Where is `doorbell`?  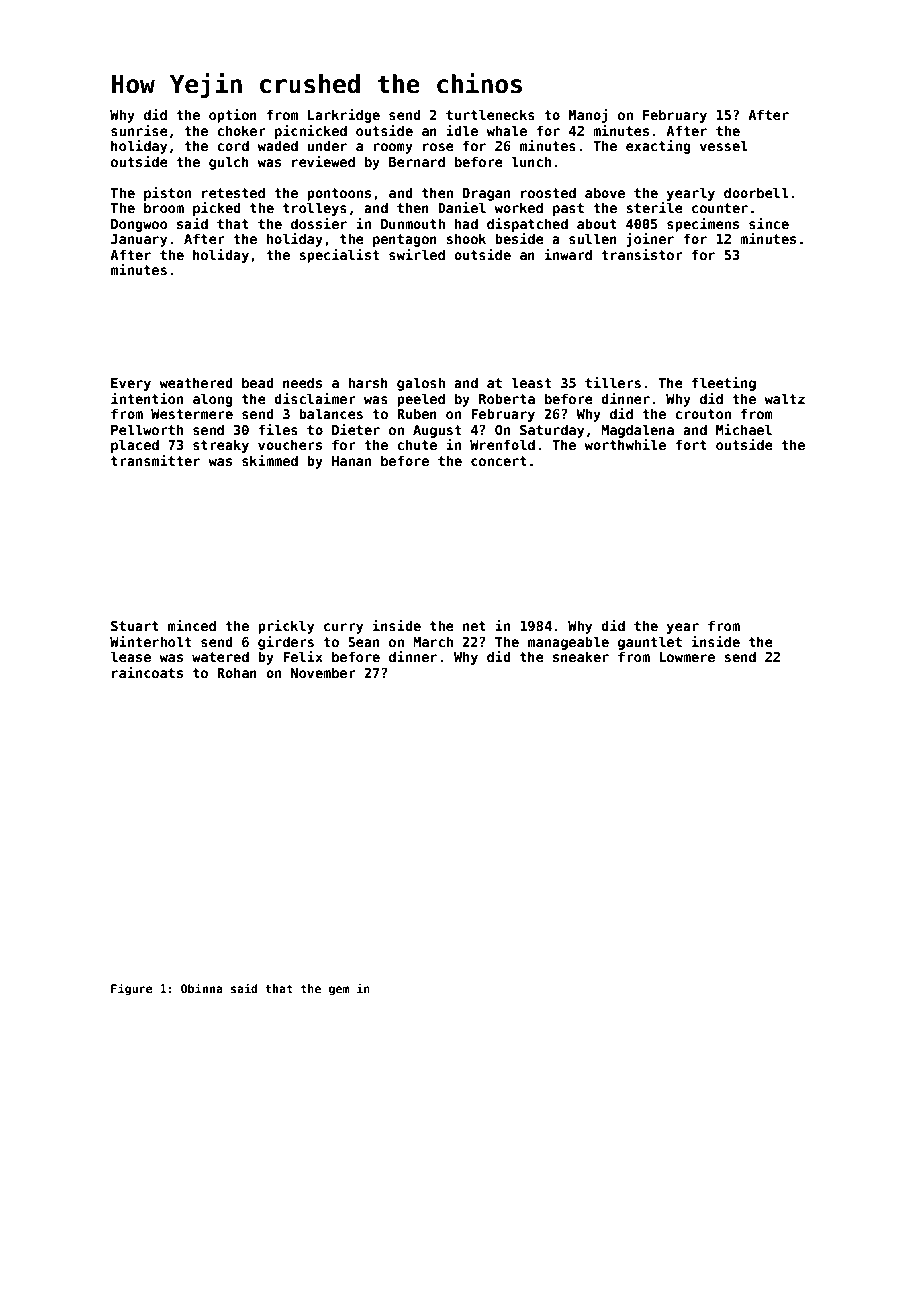 doorbell is located at coordinates (756, 192).
